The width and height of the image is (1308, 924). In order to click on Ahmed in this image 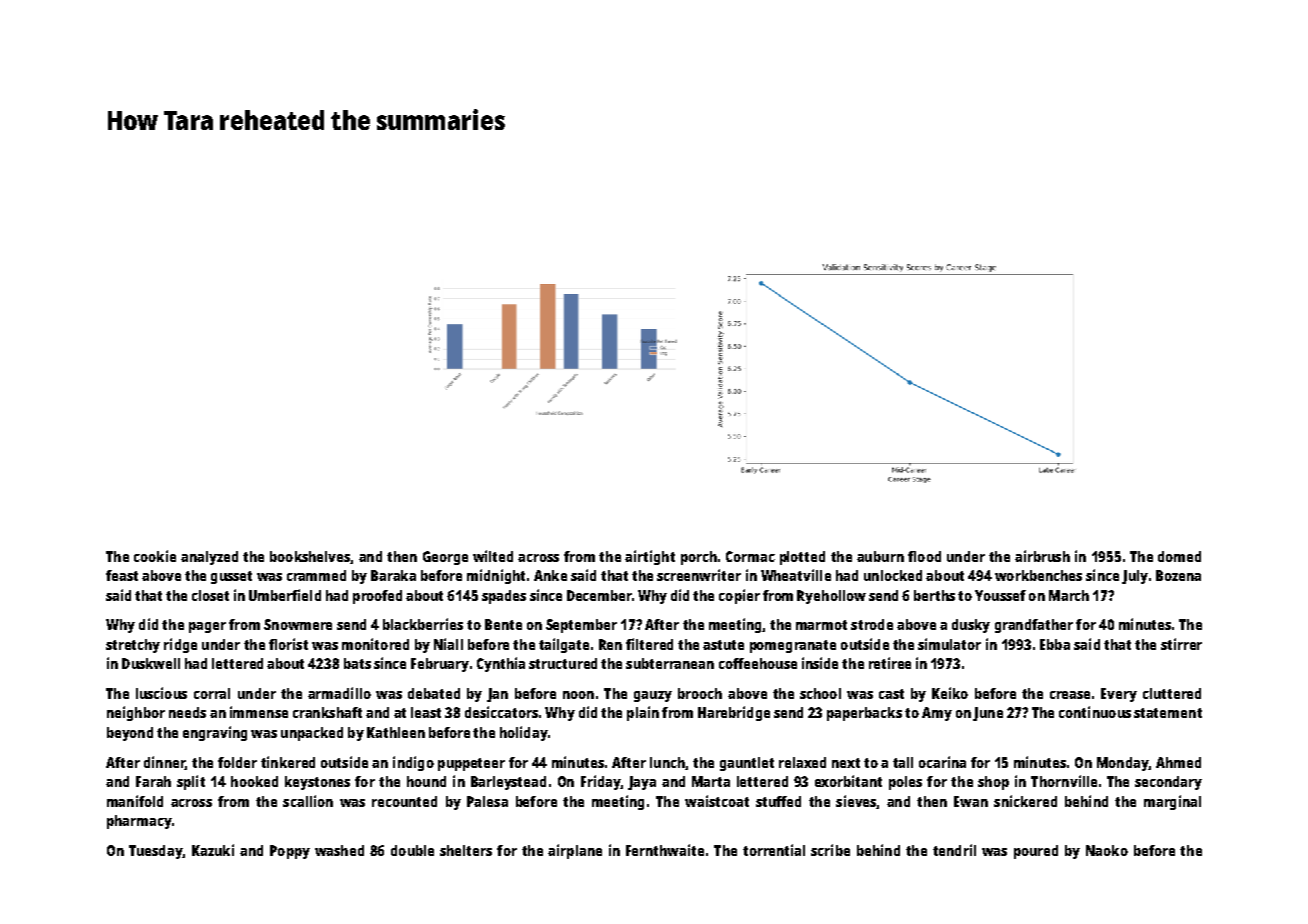, I will do `click(1178, 762)`.
